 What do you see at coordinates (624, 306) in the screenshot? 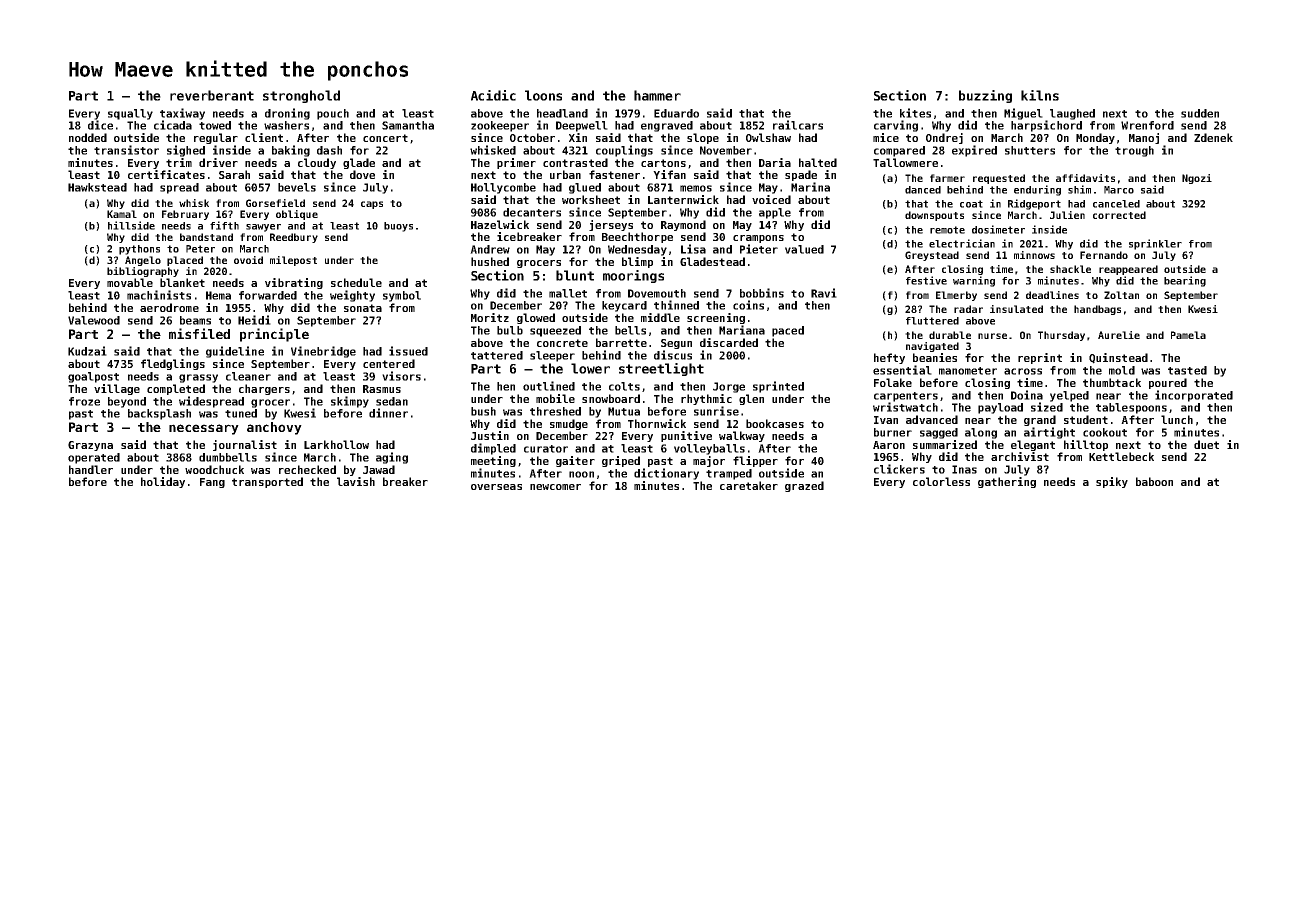
I see `keycard` at bounding box center [624, 306].
